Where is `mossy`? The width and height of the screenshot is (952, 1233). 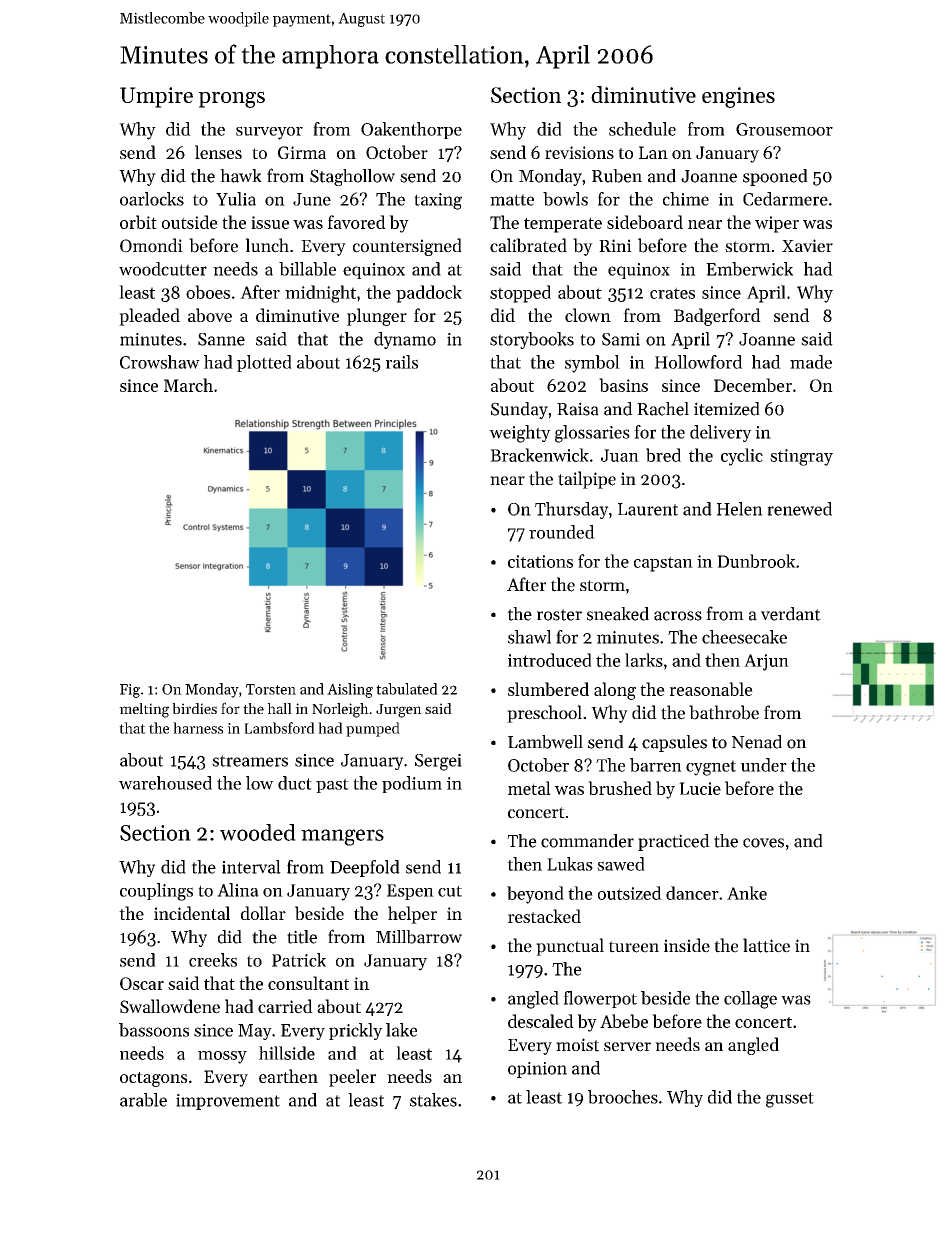
mossy is located at coordinates (222, 1057).
